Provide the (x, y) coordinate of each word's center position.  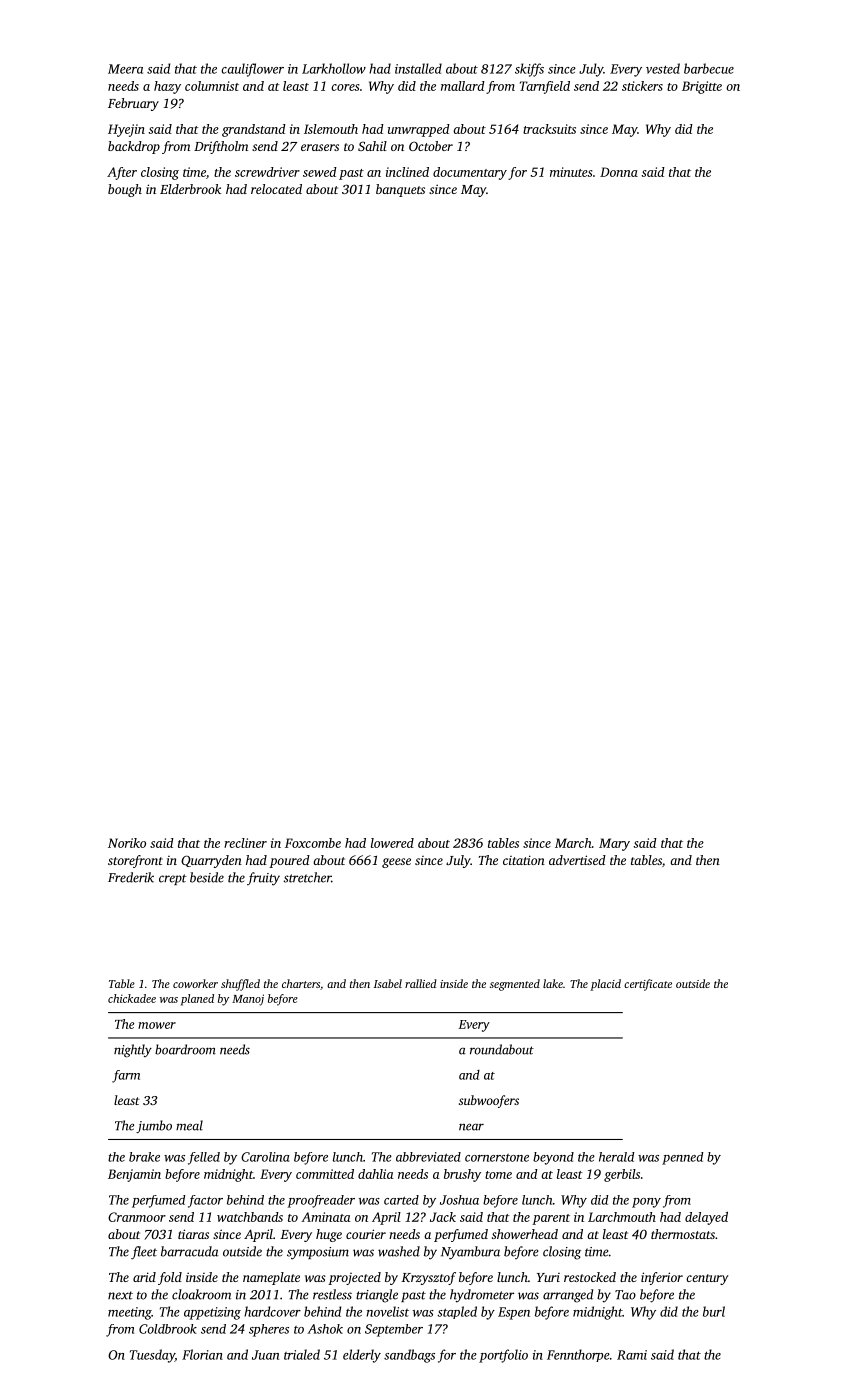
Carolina (265, 1157)
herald (616, 1157)
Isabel (388, 983)
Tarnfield (545, 87)
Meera (125, 69)
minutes (571, 172)
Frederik (131, 877)
